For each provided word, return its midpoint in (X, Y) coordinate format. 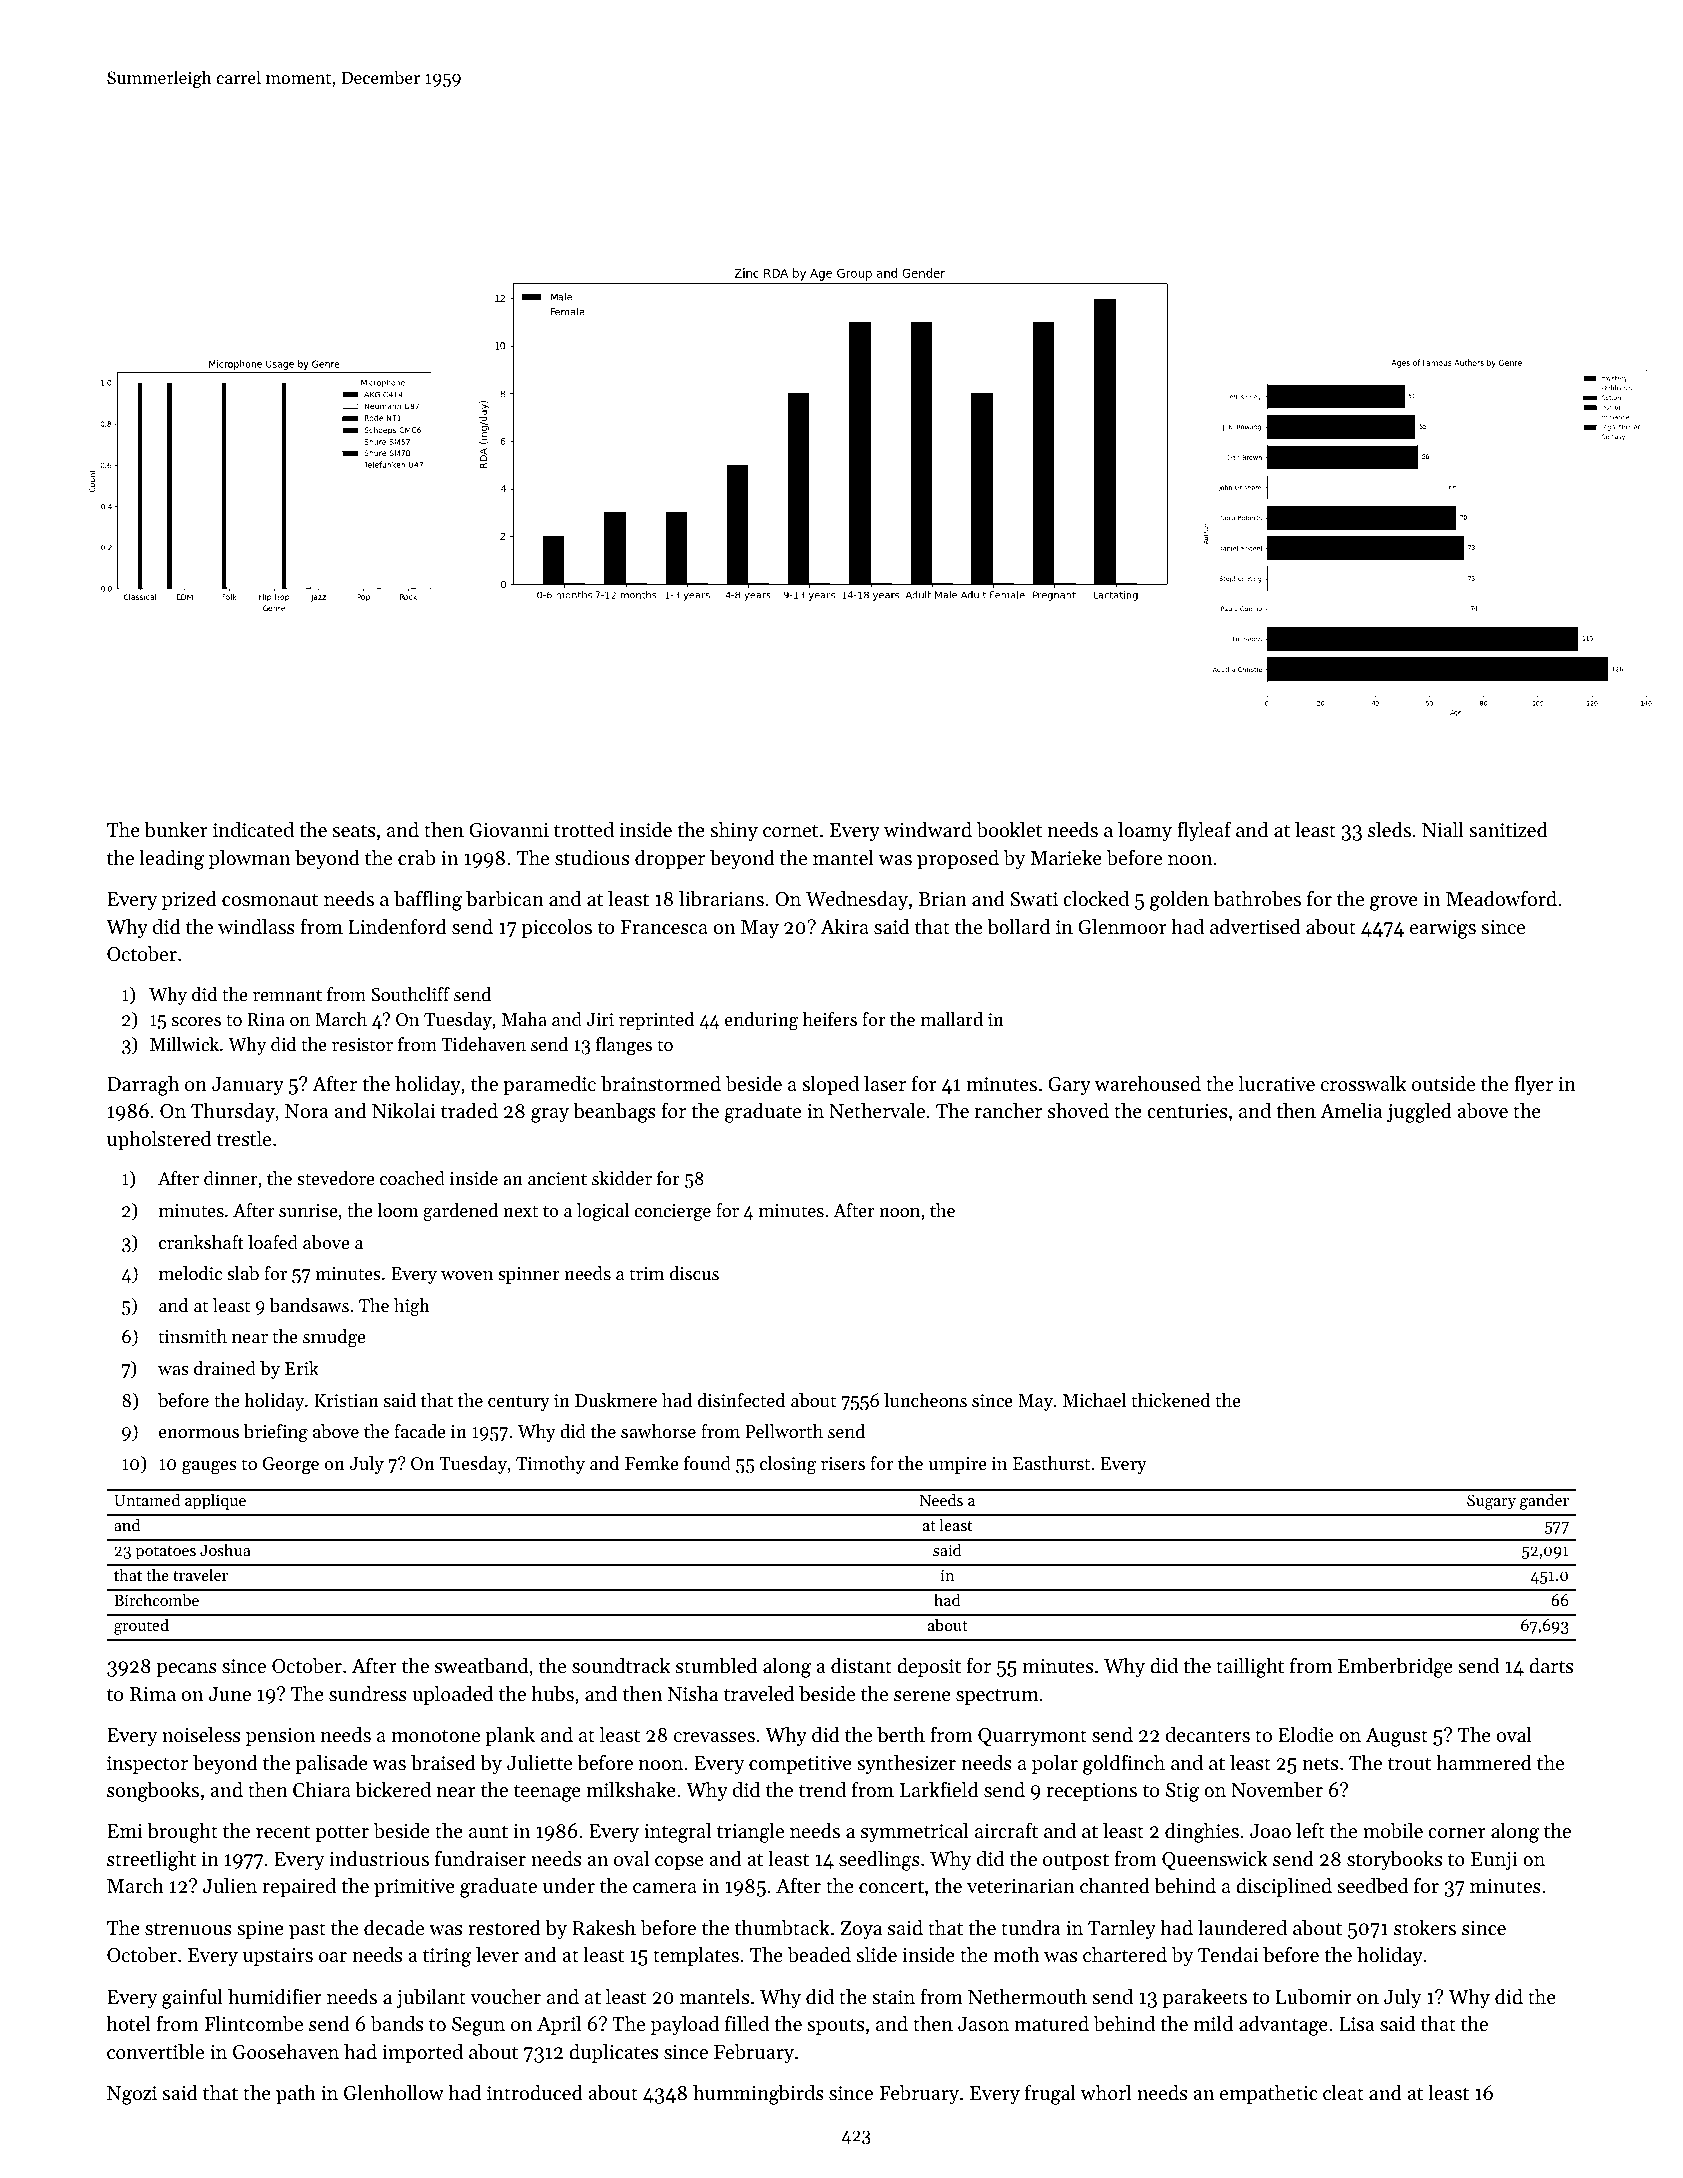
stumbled (716, 1666)
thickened (1171, 1400)
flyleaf (1204, 831)
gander (1544, 1501)
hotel (128, 2023)
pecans (187, 1670)
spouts (835, 2026)
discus (694, 1273)
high (412, 1307)
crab (416, 858)
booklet (1009, 830)
